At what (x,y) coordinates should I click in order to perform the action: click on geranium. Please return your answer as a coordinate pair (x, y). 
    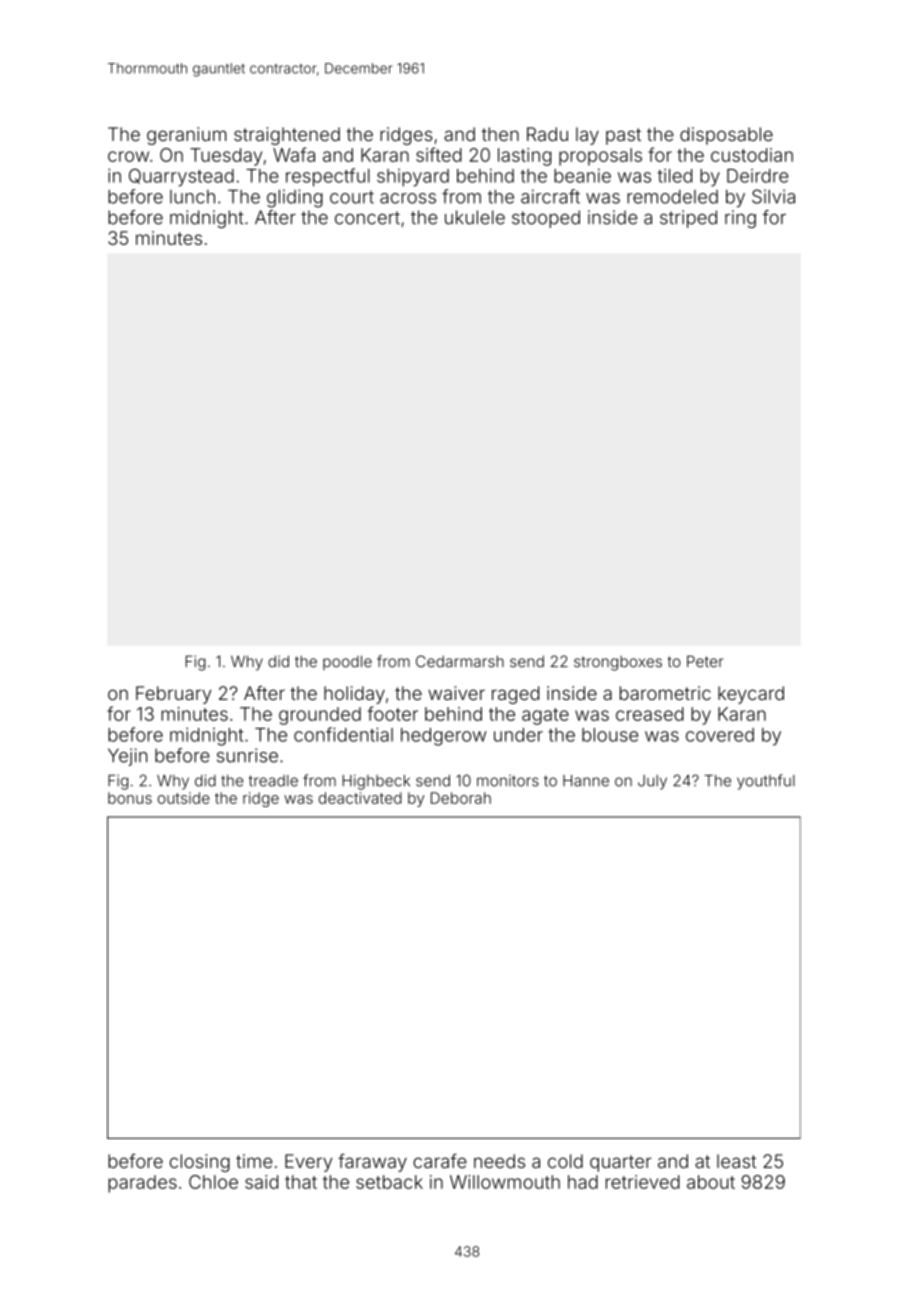
    Looking at the image, I should click on (187, 136).
